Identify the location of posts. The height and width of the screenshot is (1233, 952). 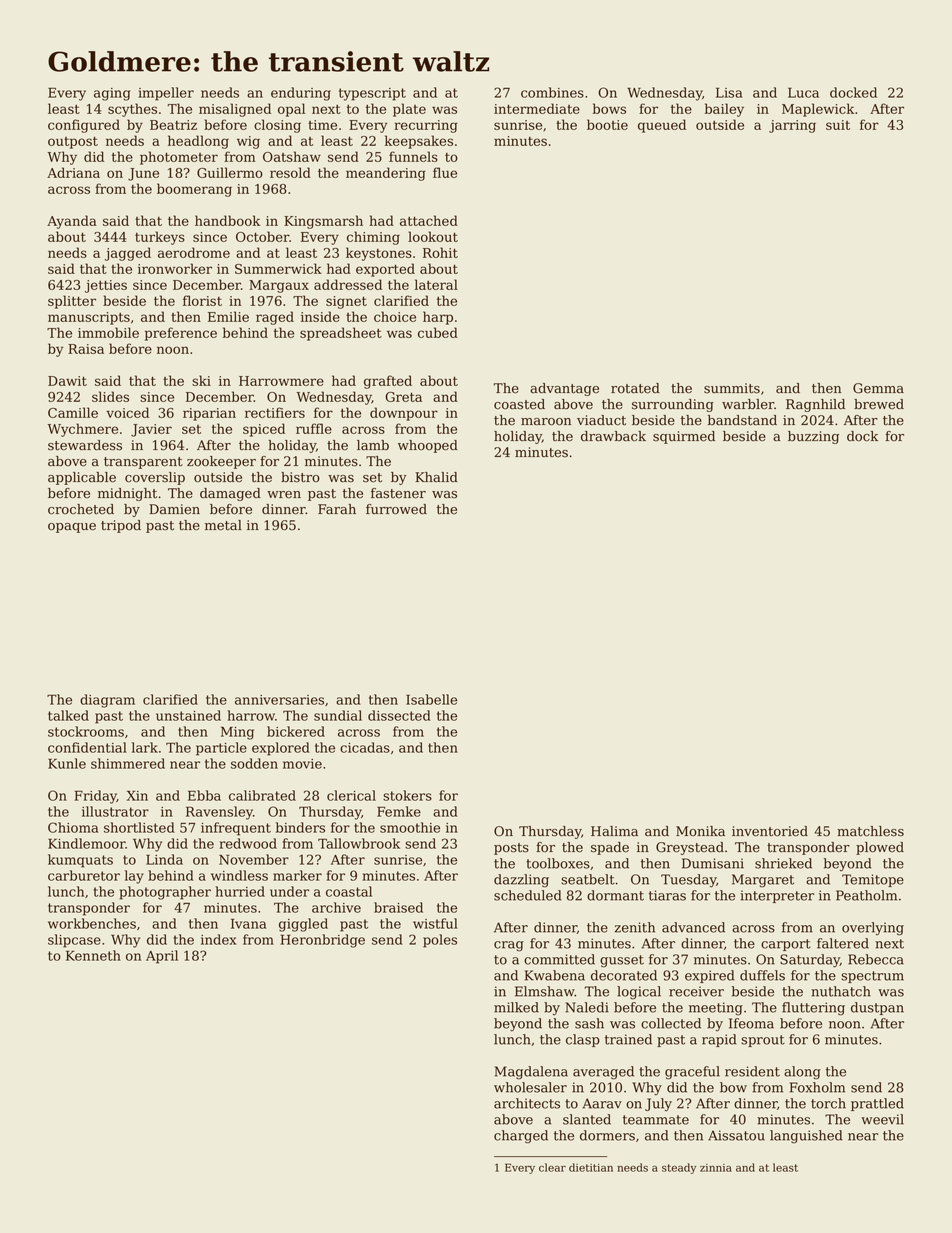
(511, 849).
